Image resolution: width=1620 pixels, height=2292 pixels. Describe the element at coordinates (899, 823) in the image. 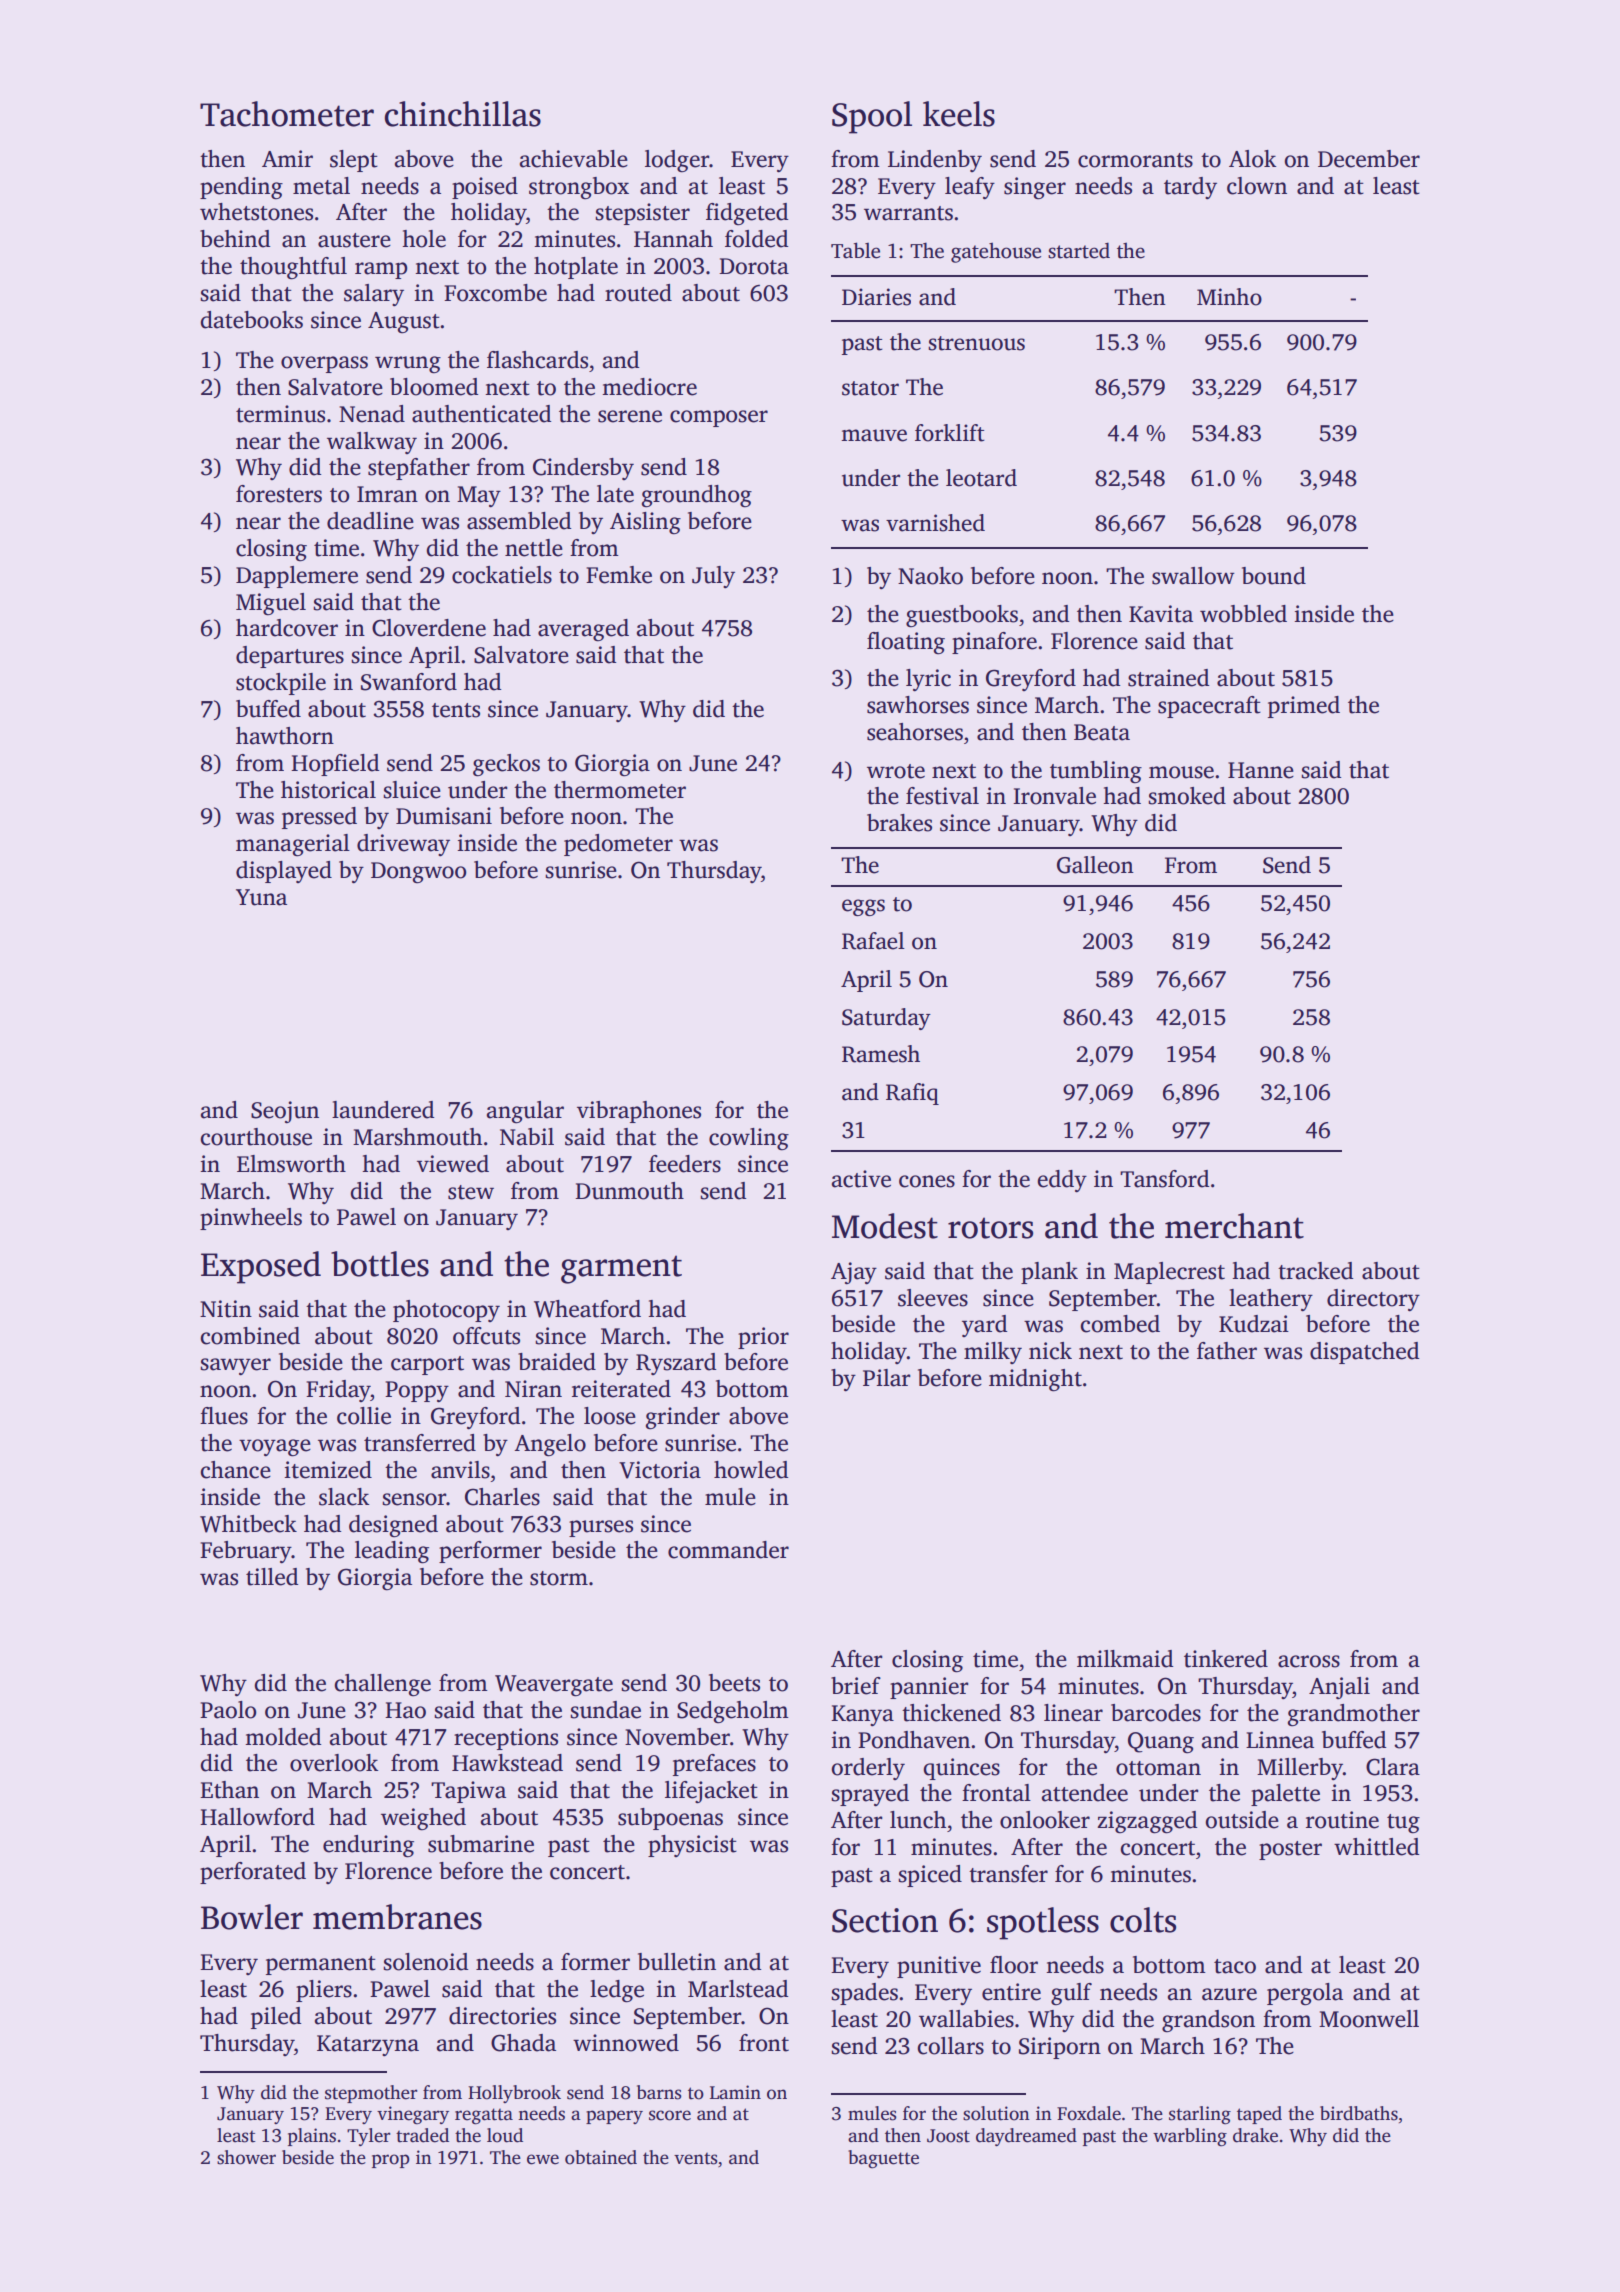

I see `brakes` at that location.
